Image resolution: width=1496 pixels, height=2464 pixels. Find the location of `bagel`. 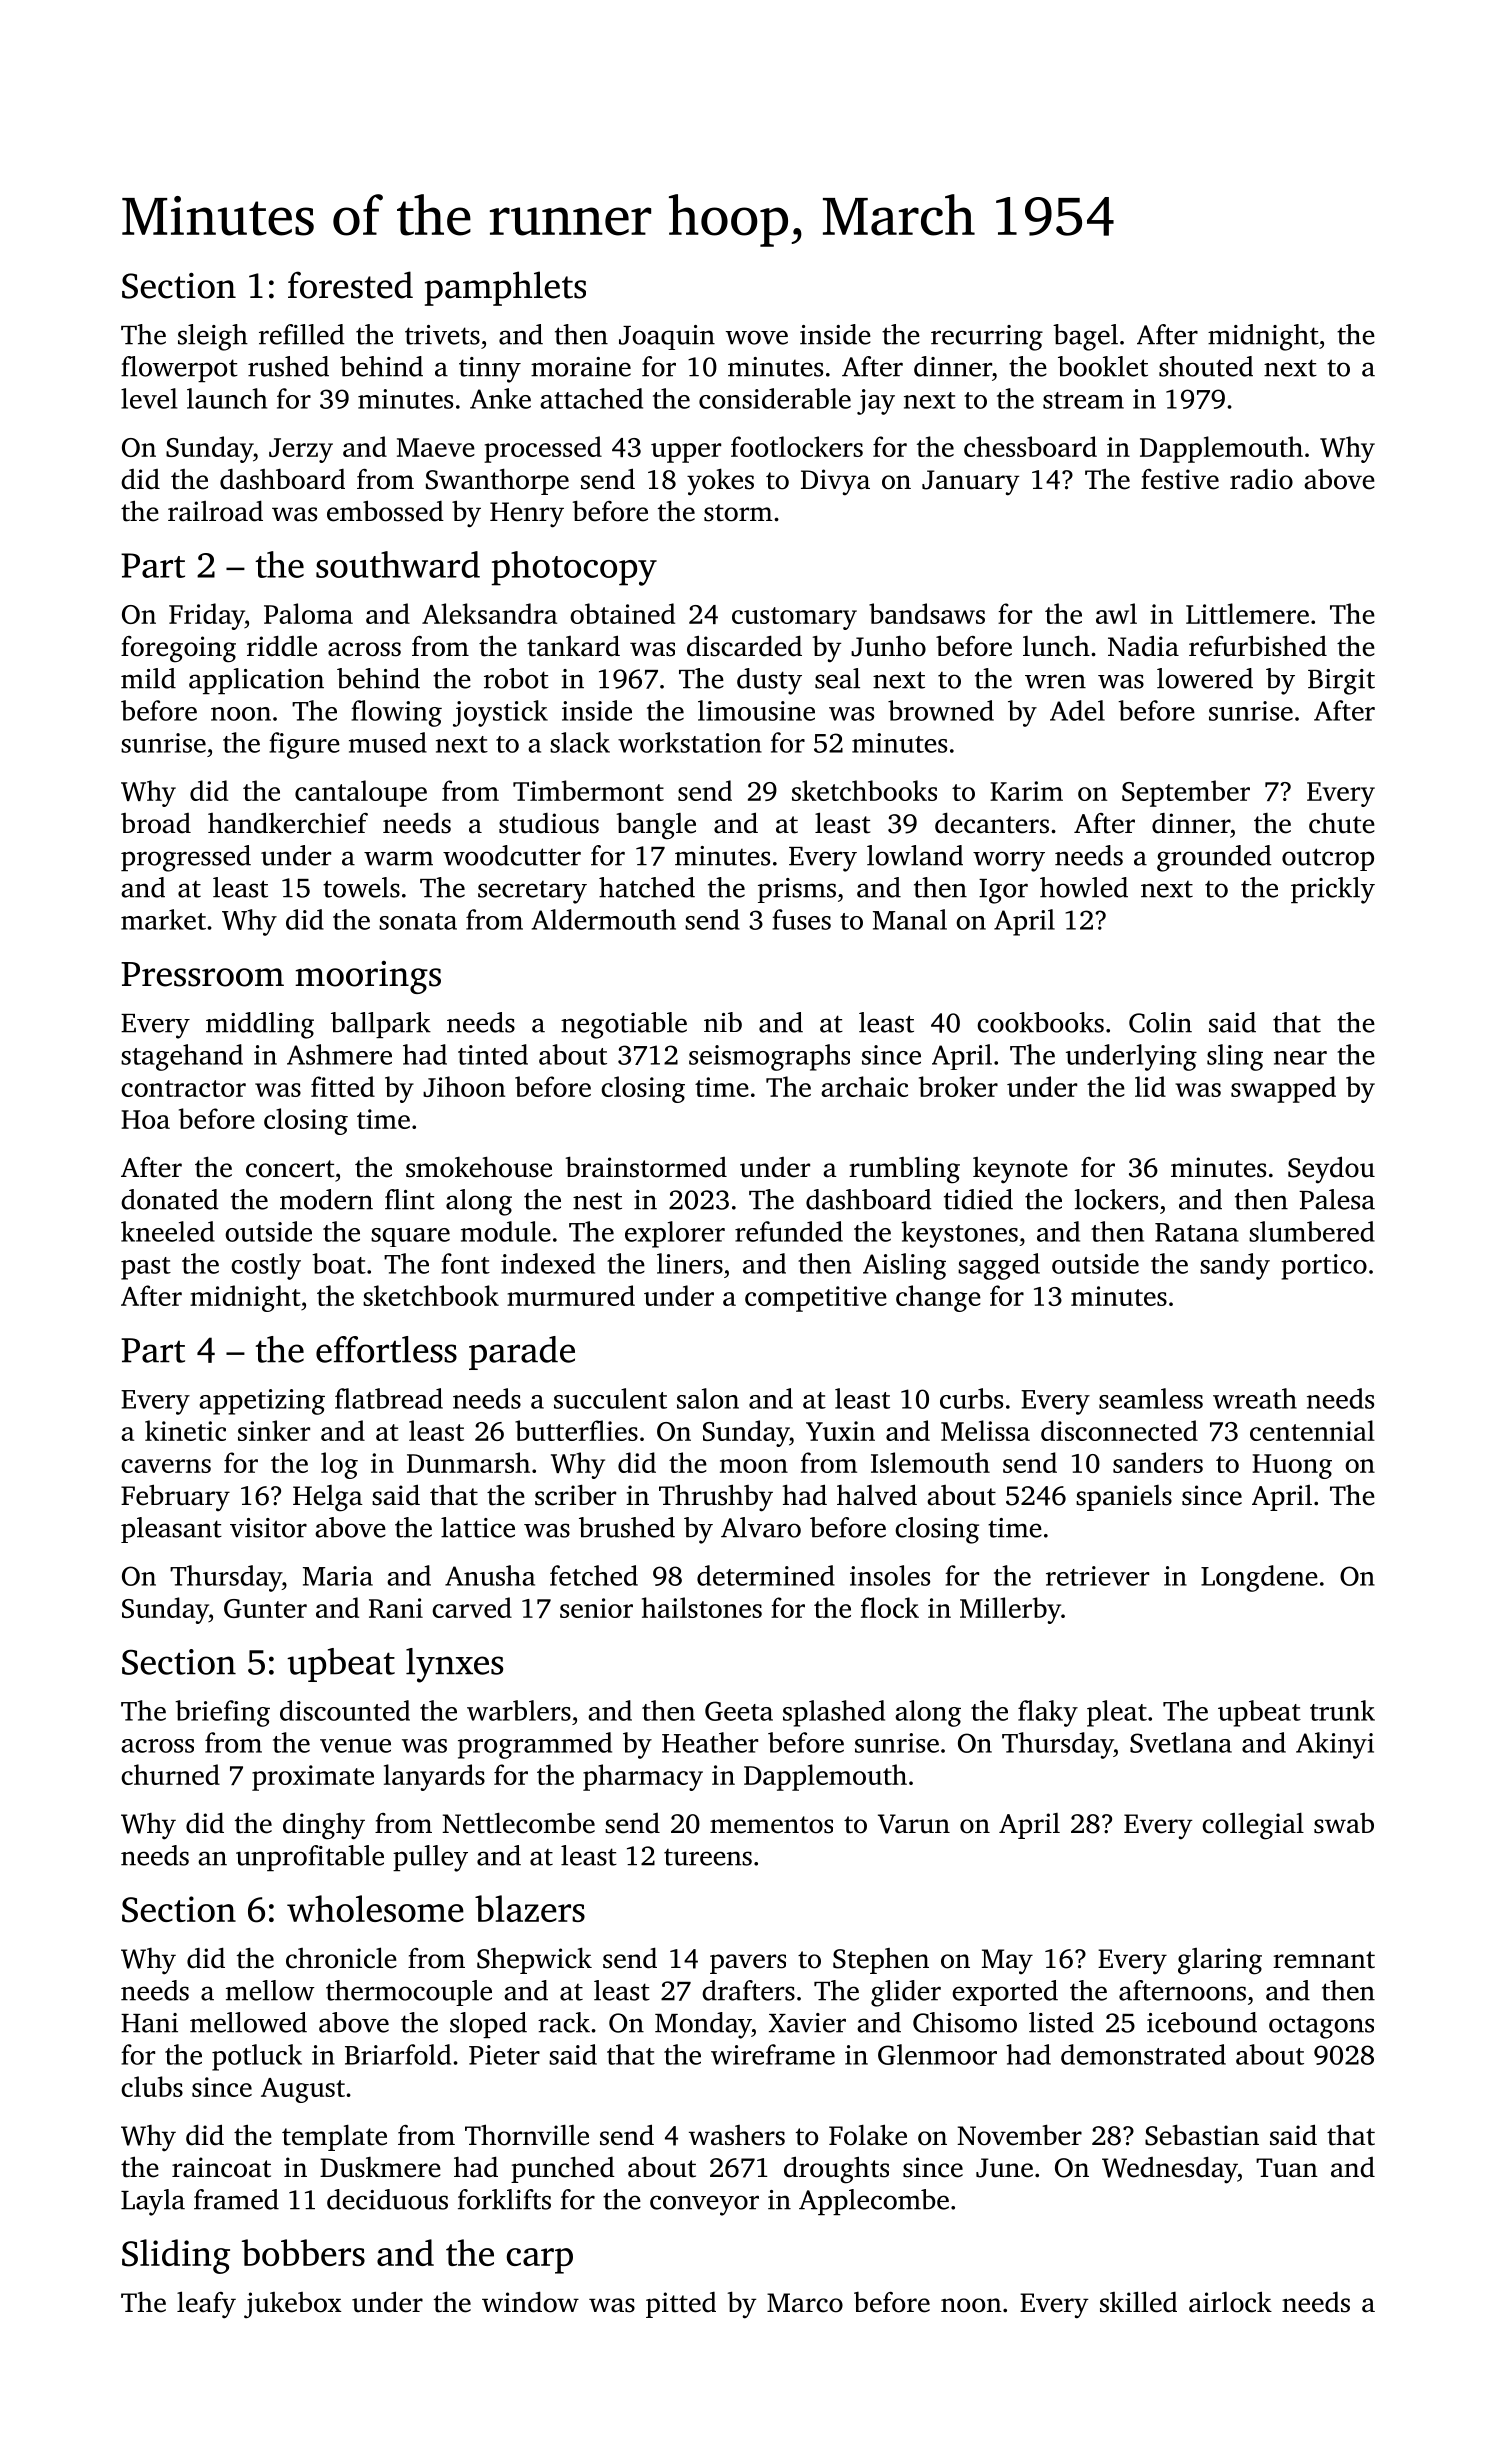

bagel is located at coordinates (1085, 337).
